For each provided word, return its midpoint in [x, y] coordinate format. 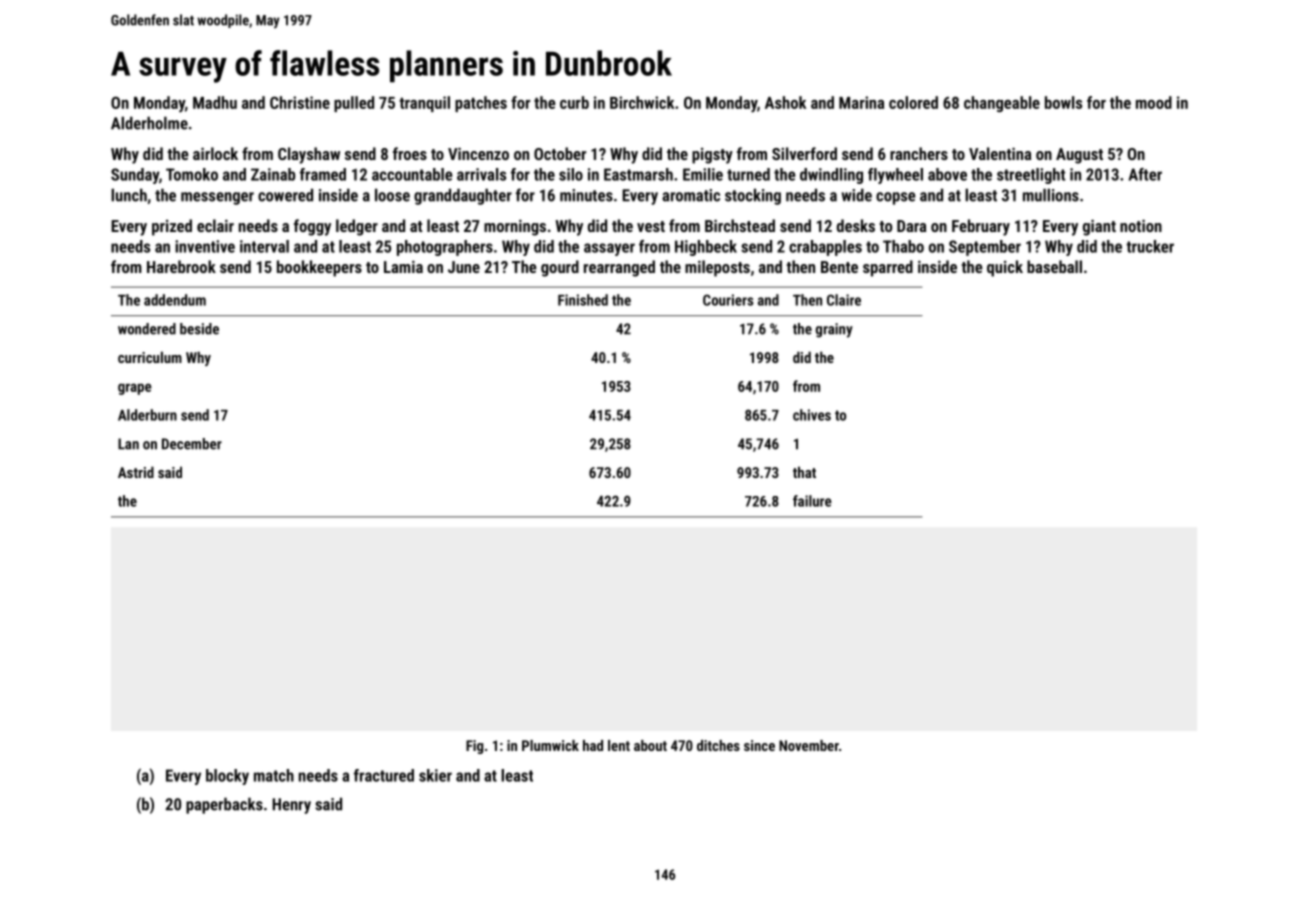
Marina [861, 102]
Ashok [785, 102]
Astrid [136, 472]
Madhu [215, 102]
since [759, 745]
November [809, 745]
